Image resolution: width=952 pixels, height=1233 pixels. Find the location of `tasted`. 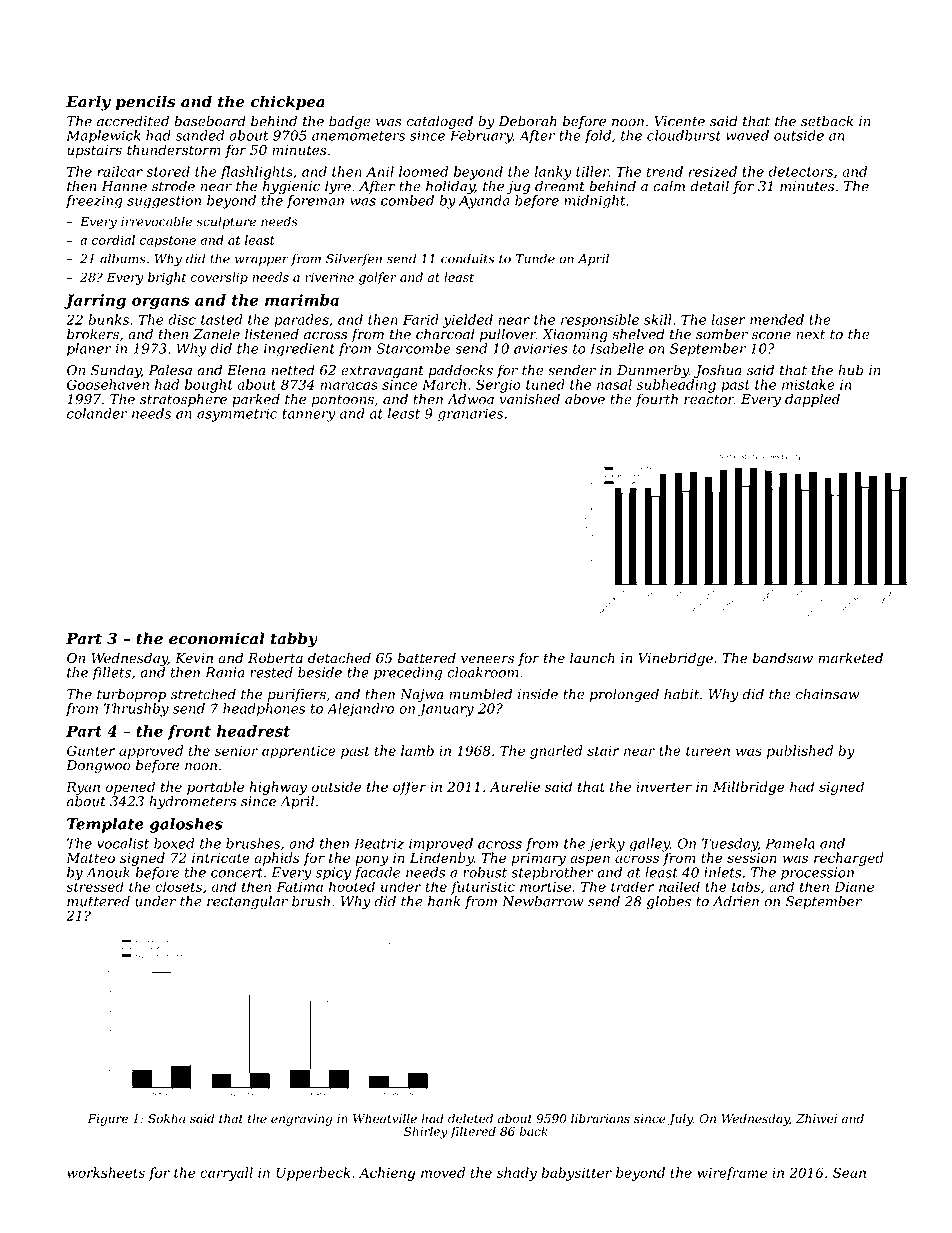

tasted is located at coordinates (222, 319).
